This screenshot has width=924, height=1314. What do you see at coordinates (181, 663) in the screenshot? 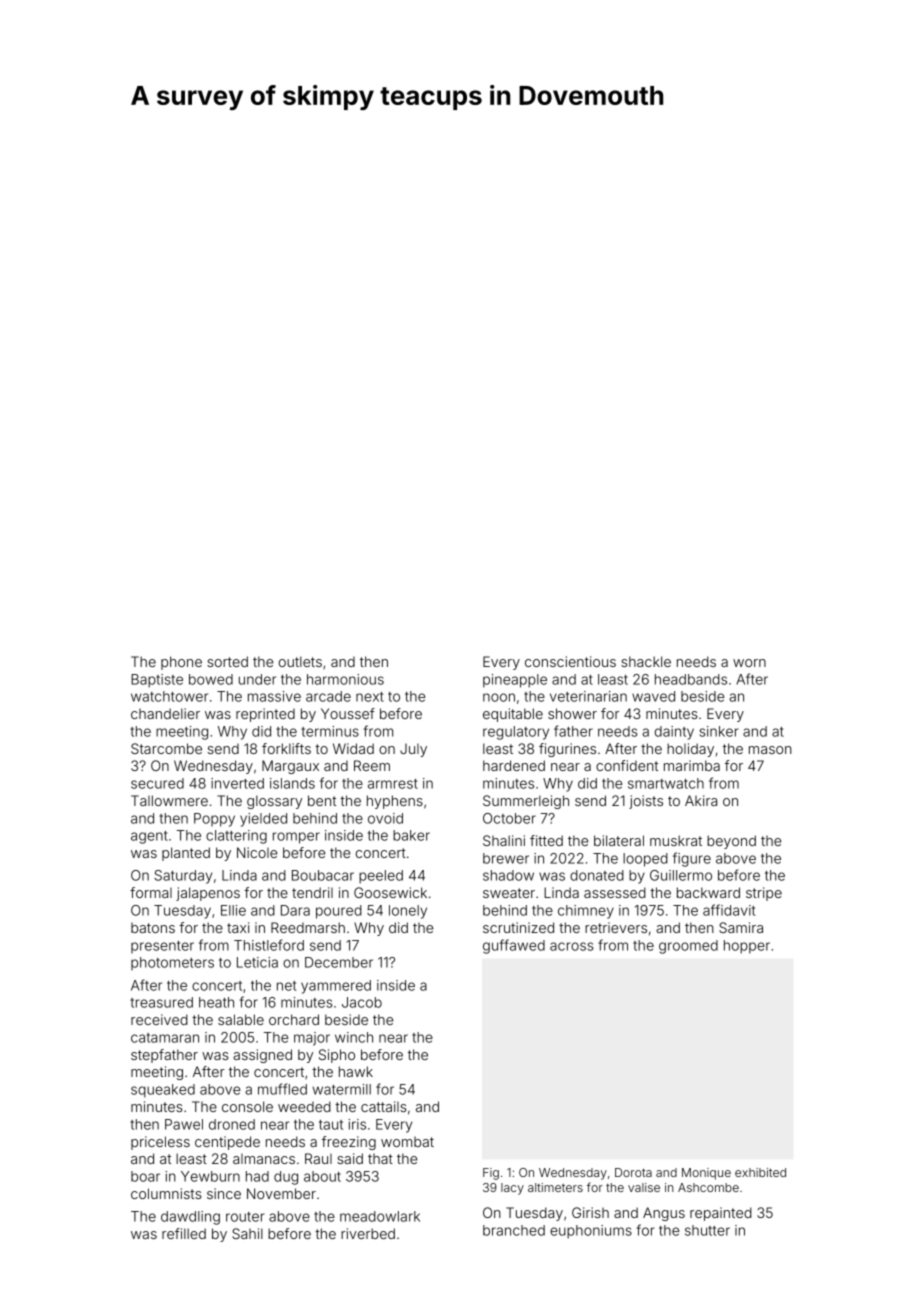
I see `phone` at bounding box center [181, 663].
